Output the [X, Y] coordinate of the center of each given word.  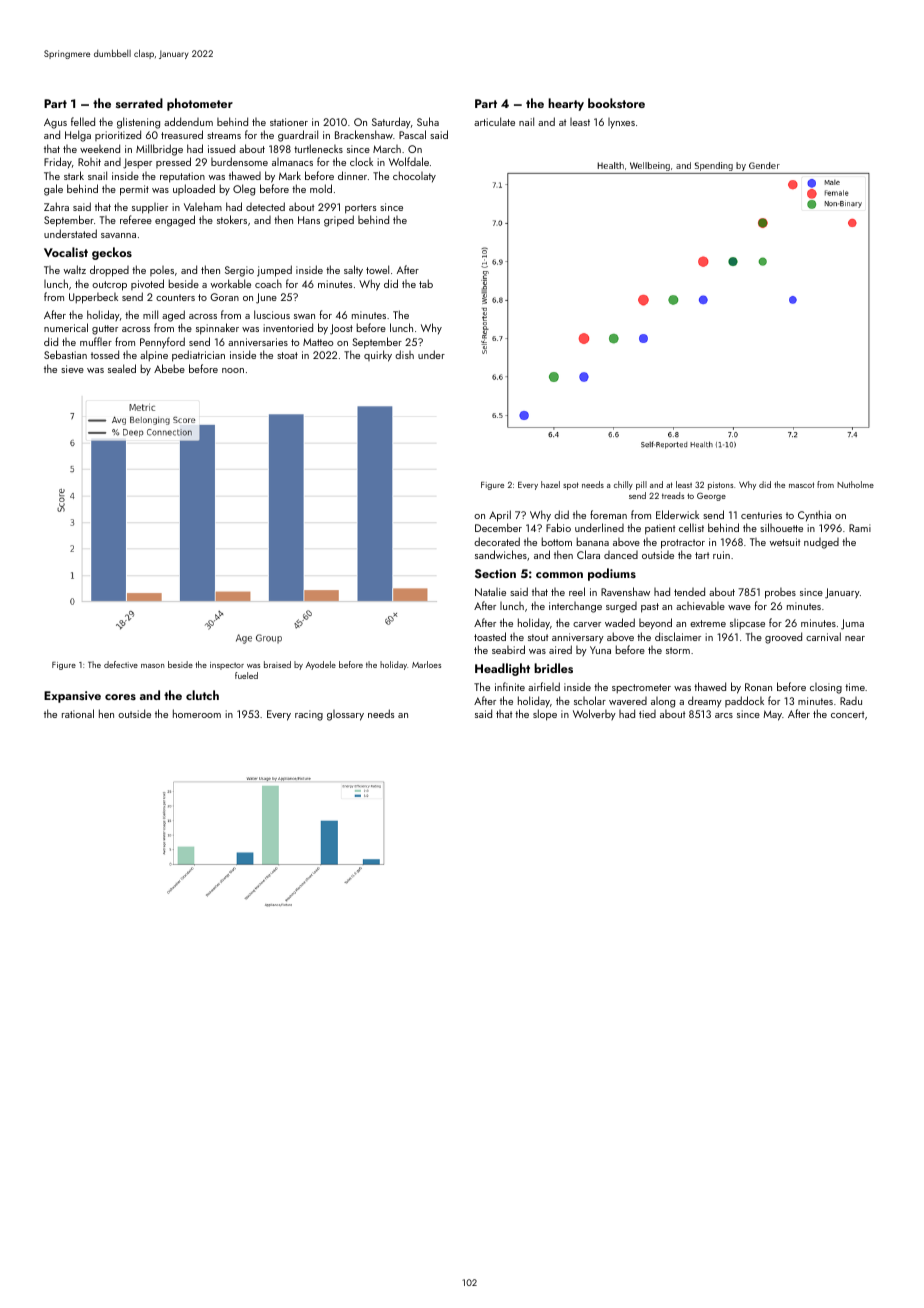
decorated [497, 541]
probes [780, 593]
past [650, 608]
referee [136, 219]
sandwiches [501, 554]
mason [153, 666]
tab [426, 283]
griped [339, 221]
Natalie [490, 592]
